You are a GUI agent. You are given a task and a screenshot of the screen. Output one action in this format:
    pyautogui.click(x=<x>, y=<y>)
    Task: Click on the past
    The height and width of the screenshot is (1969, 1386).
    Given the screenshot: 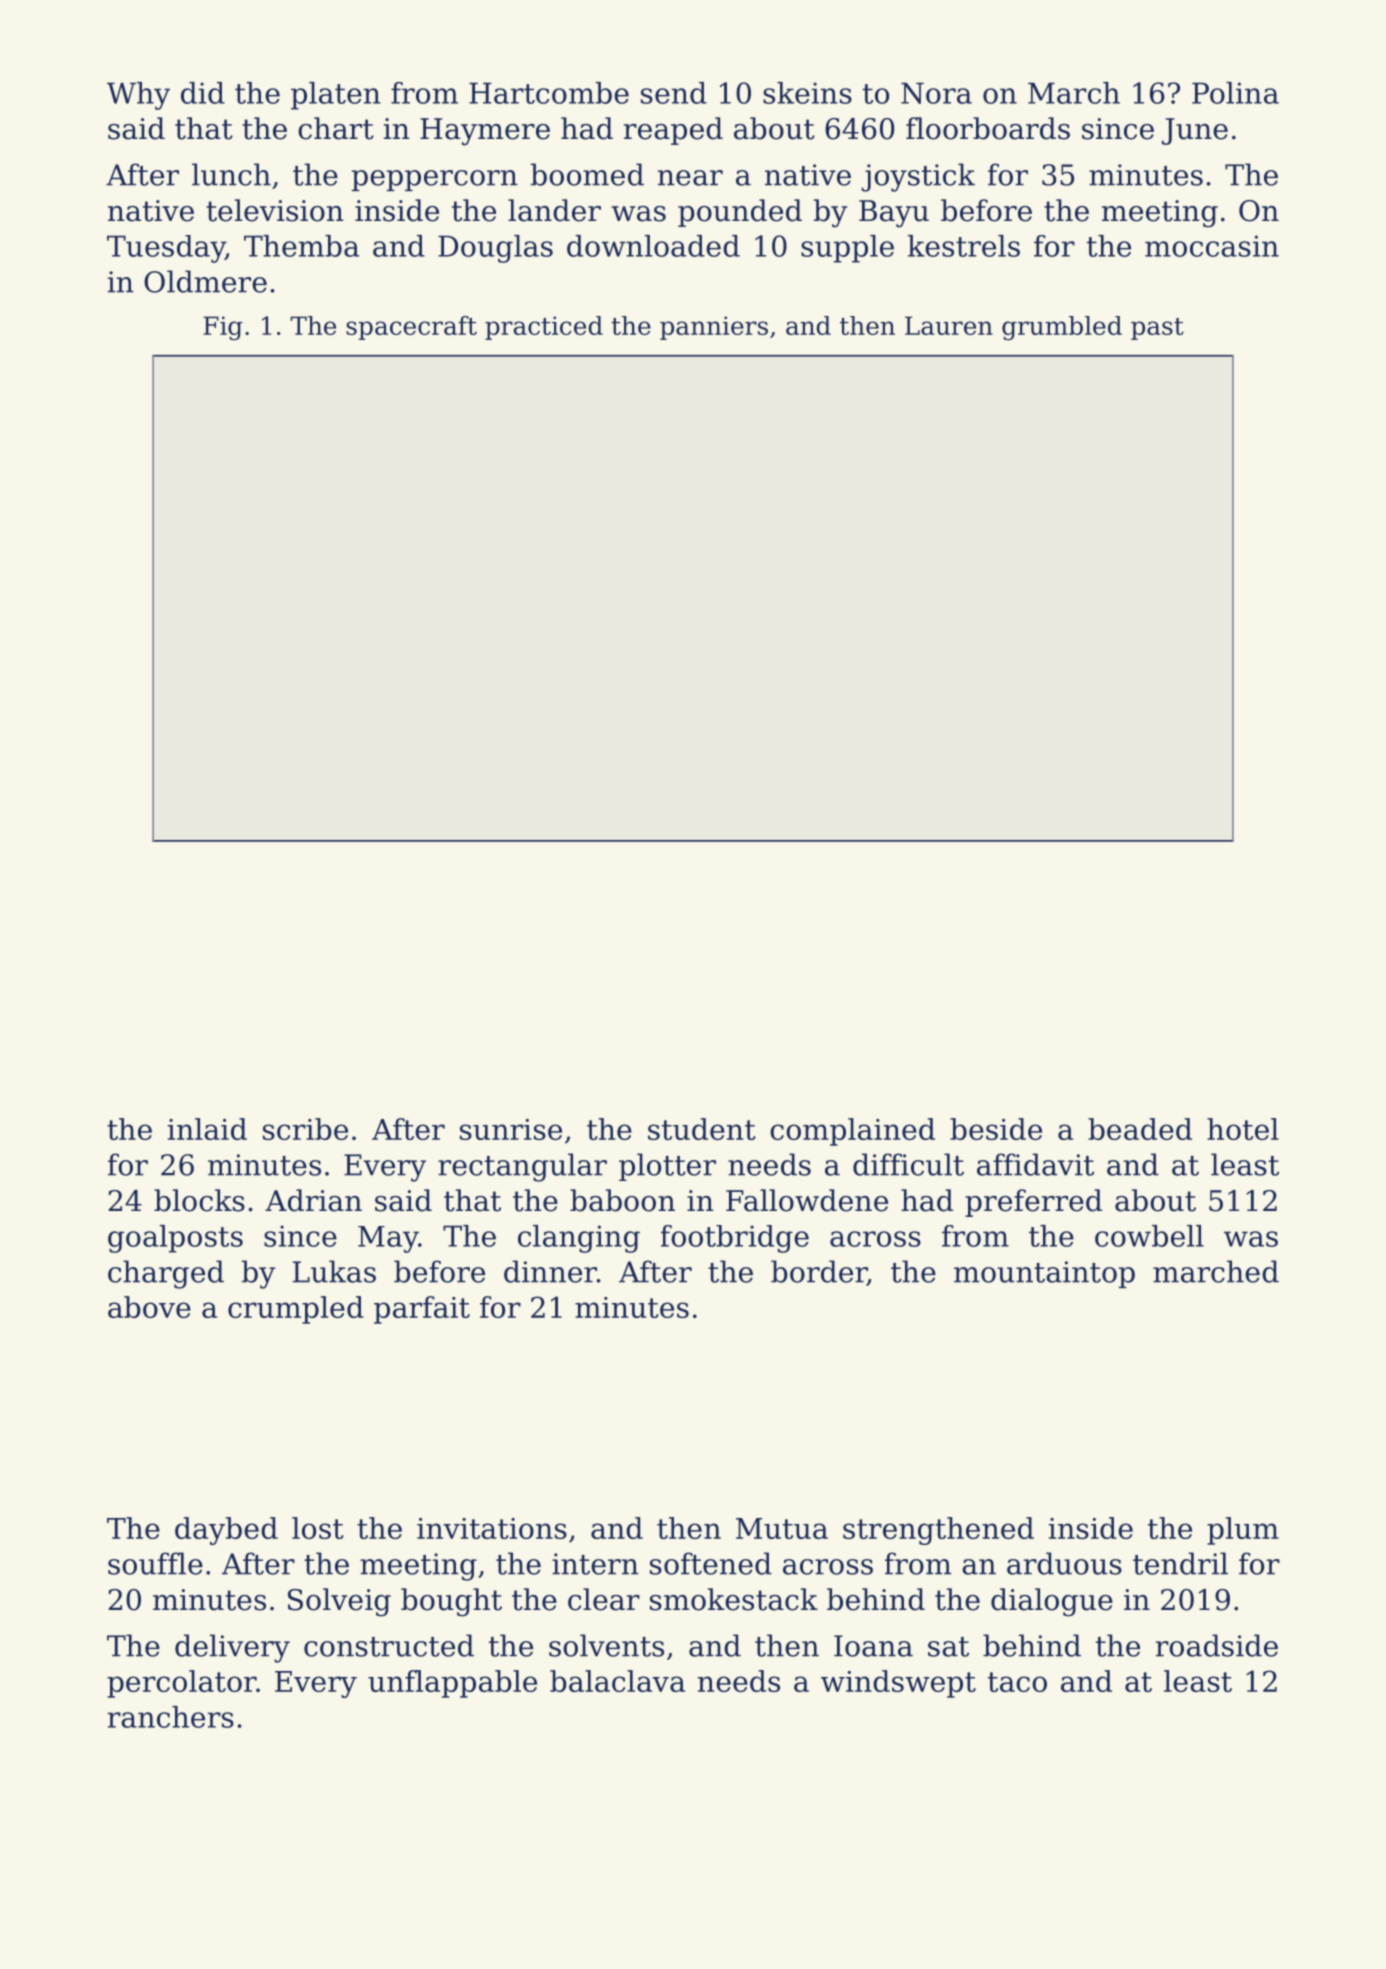 What is the action you would take?
    pyautogui.click(x=1157, y=329)
